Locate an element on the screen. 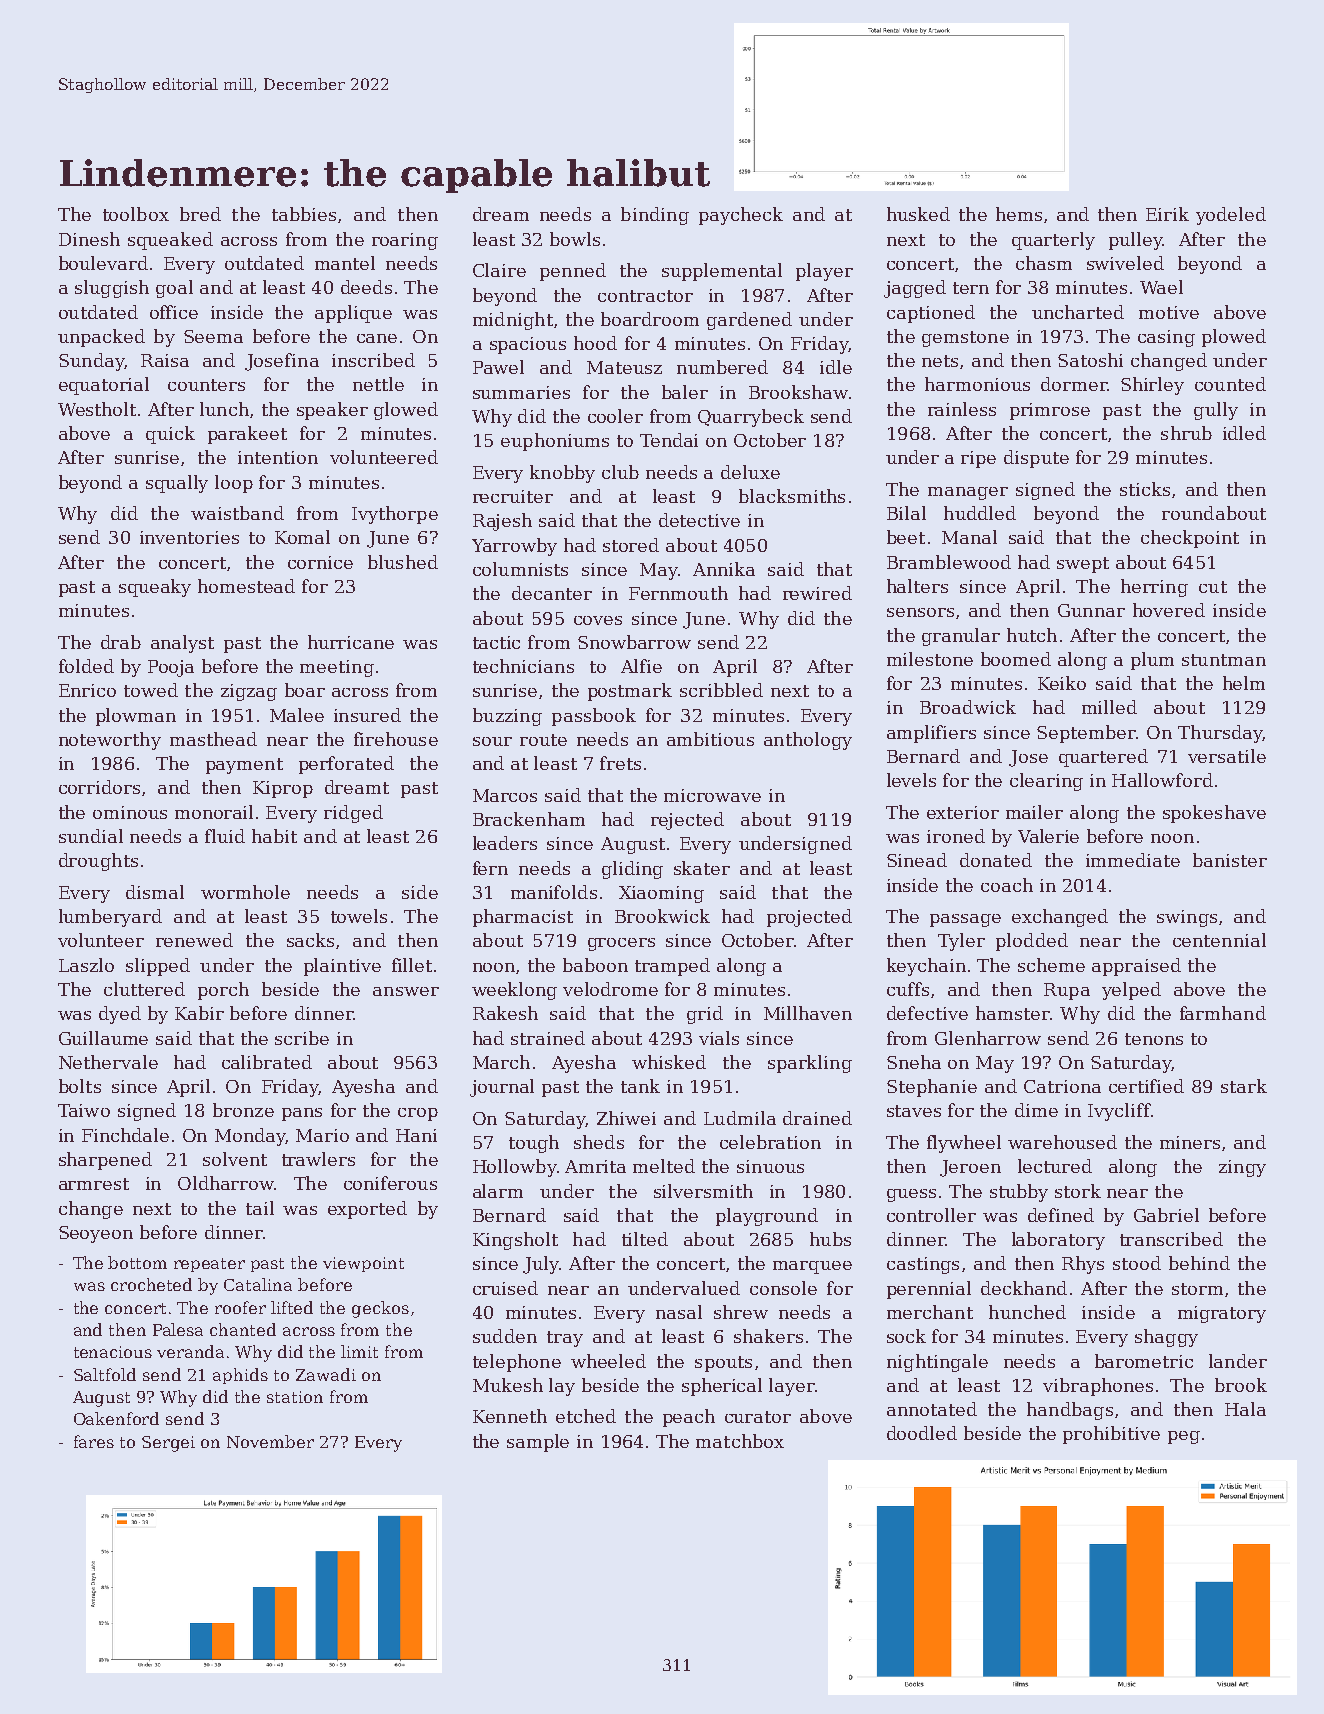 Image resolution: width=1324 pixels, height=1714 pixels. intention is located at coordinates (278, 457).
